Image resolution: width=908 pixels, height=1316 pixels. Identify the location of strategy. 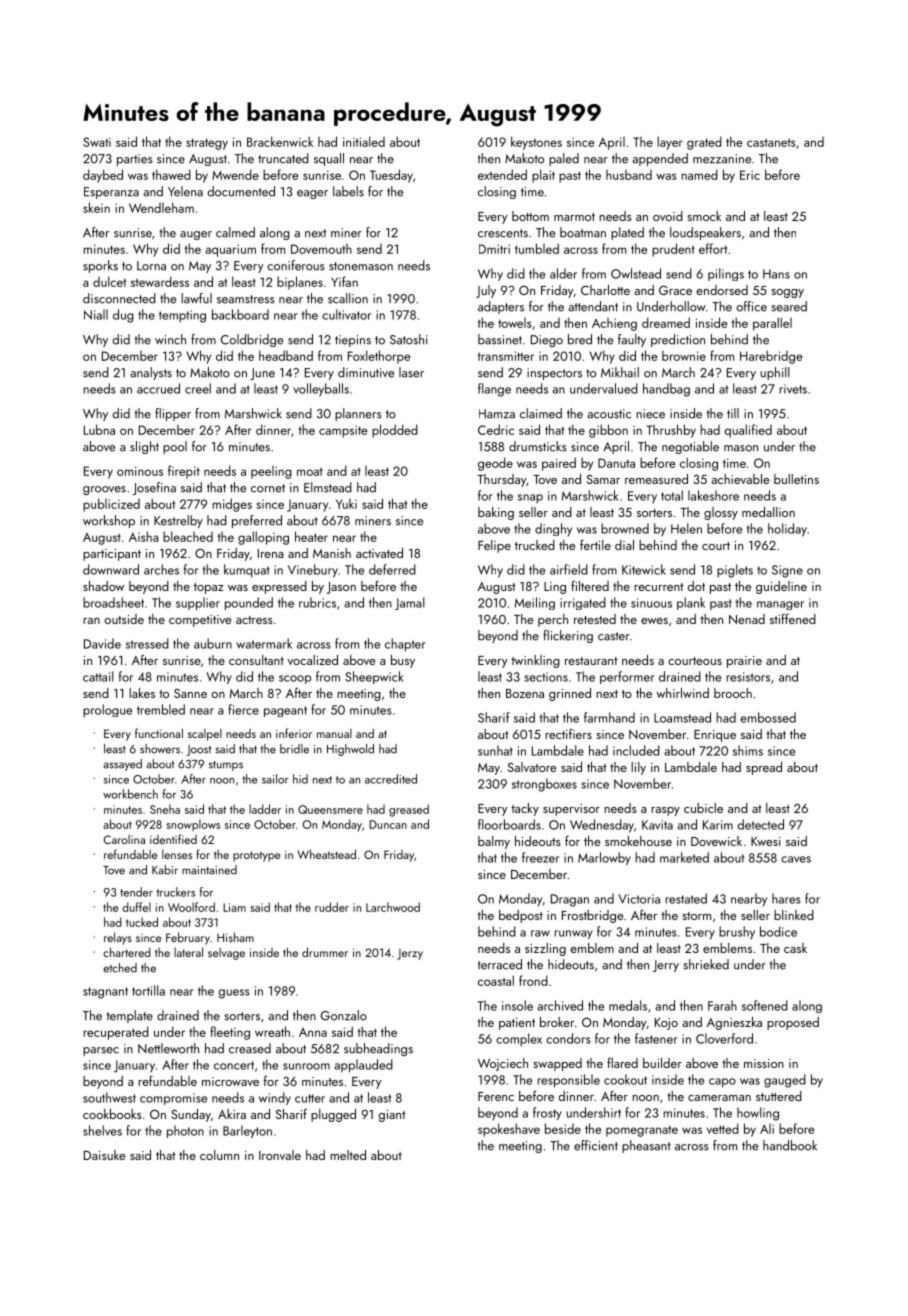
(207, 144).
